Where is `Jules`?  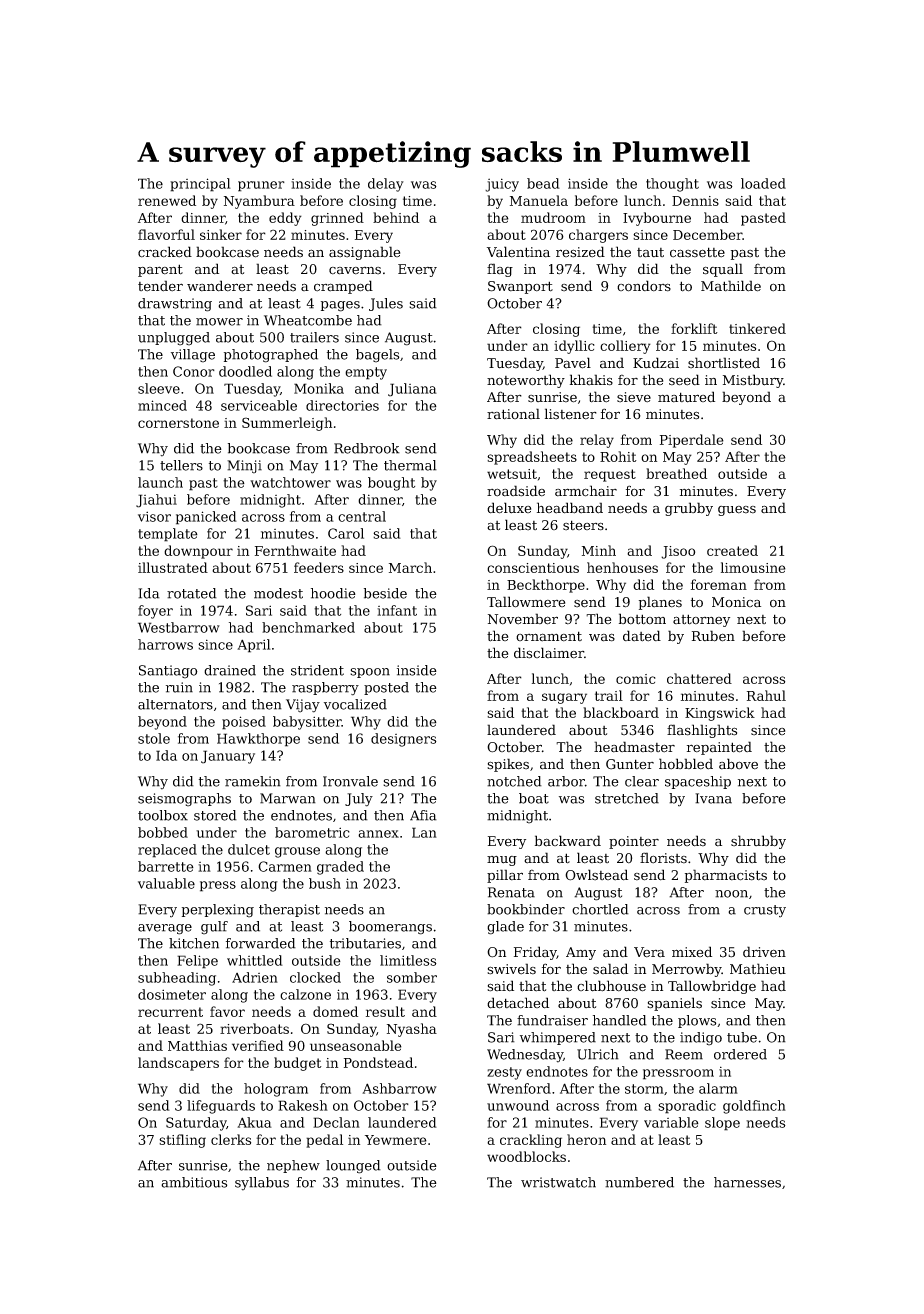
Jules is located at coordinates (386, 304).
